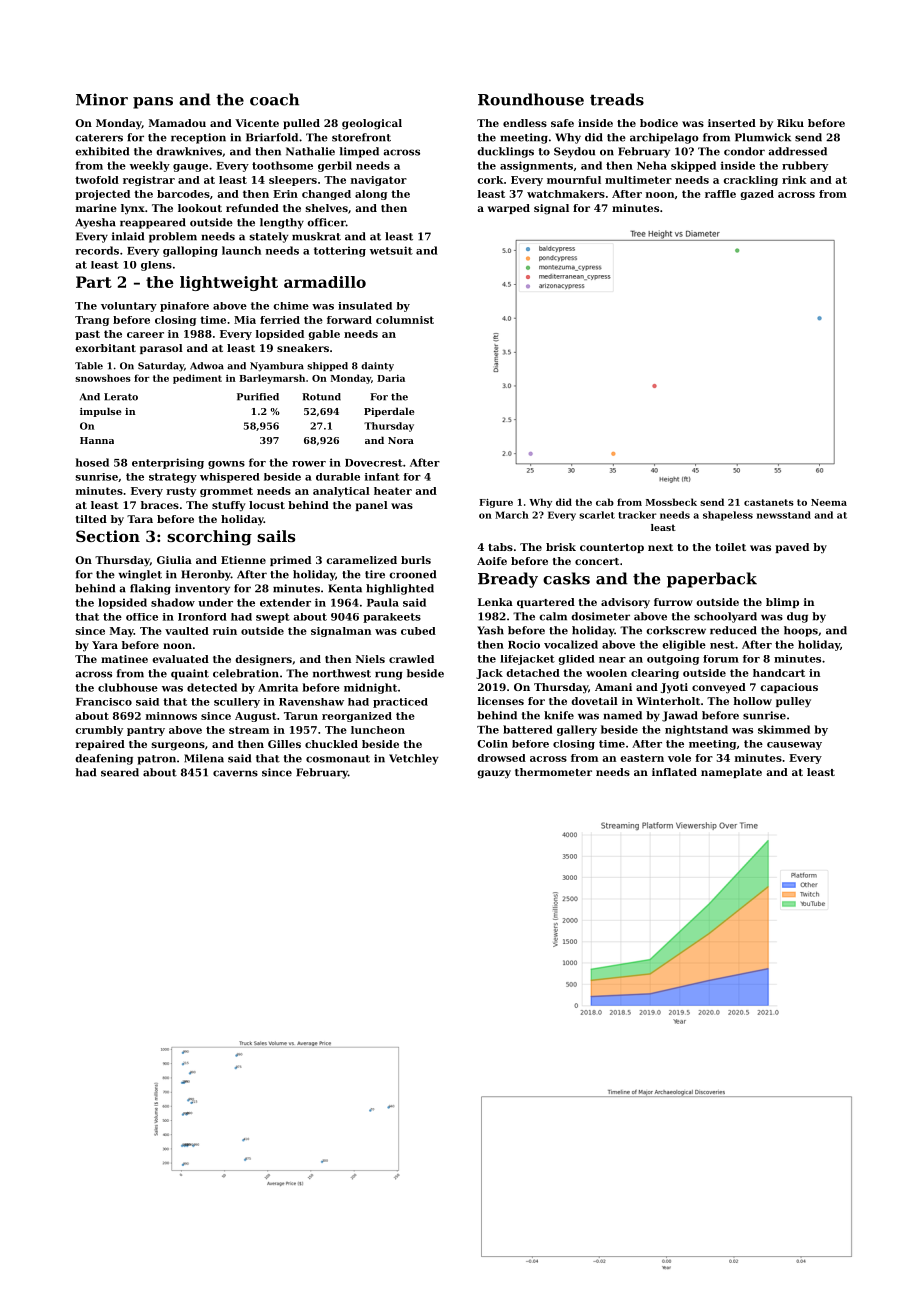  What do you see at coordinates (605, 502) in the screenshot?
I see `cab` at bounding box center [605, 502].
